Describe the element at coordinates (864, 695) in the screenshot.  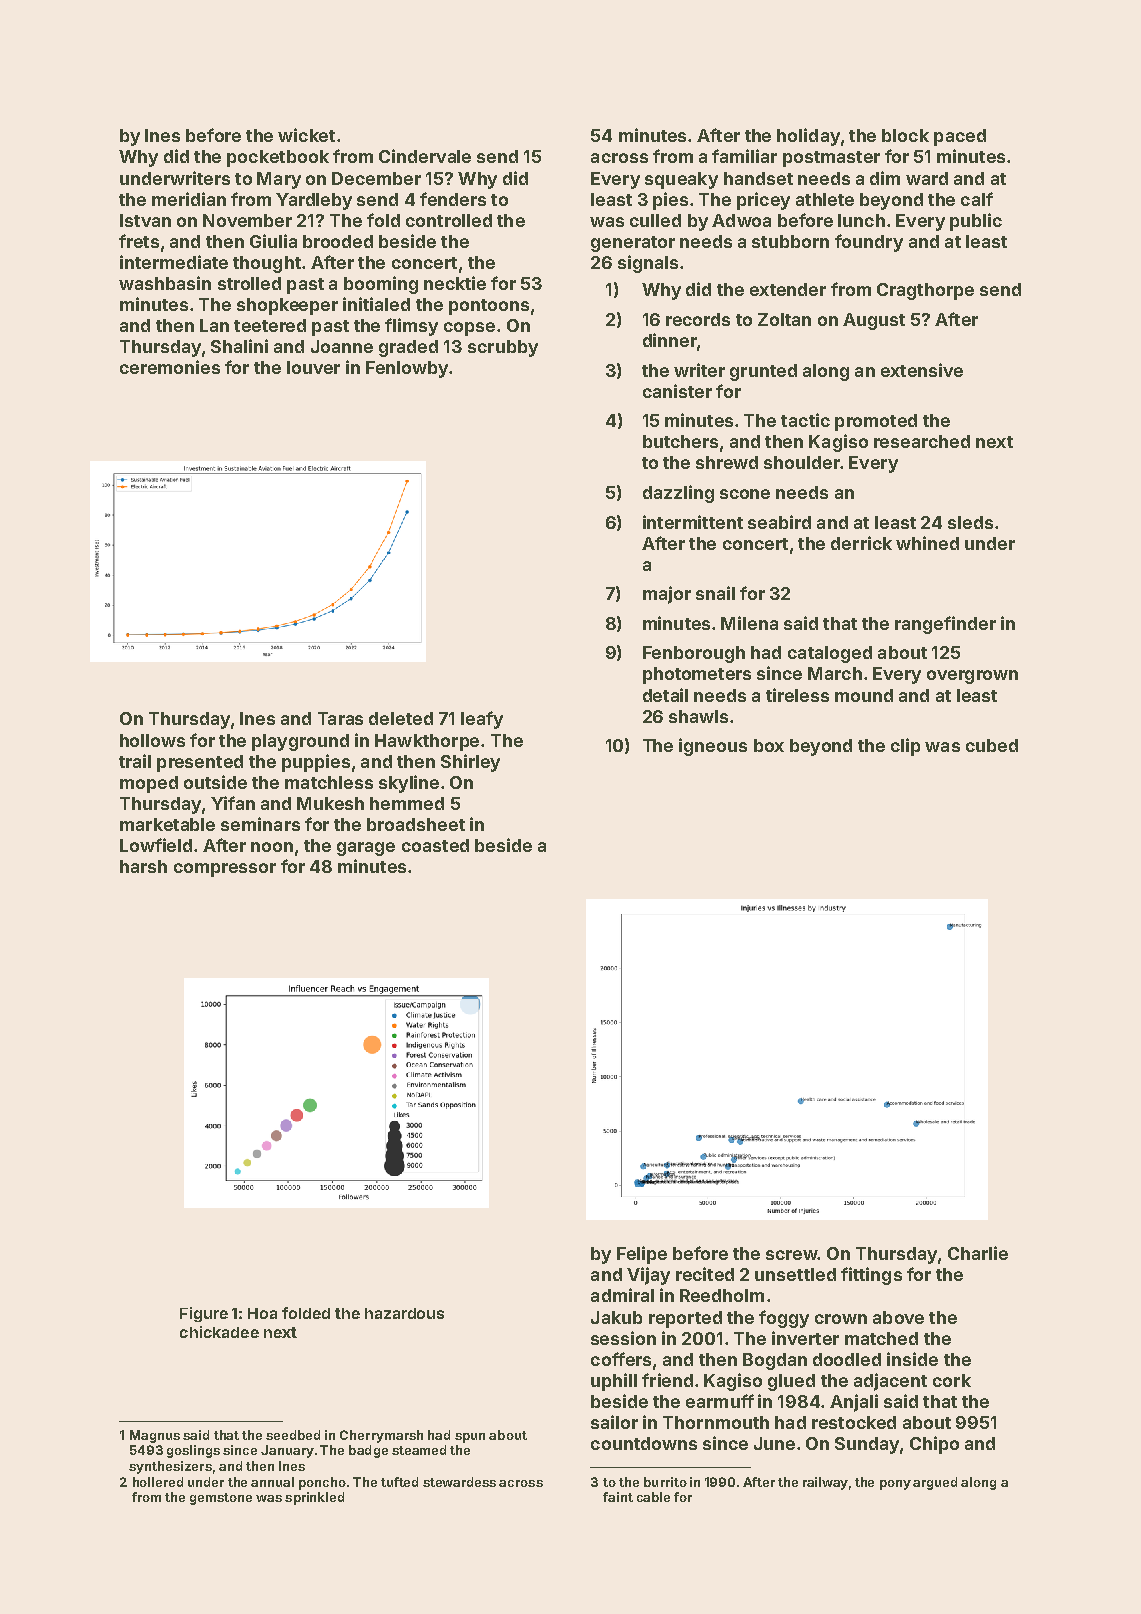
I see `mound` at that location.
